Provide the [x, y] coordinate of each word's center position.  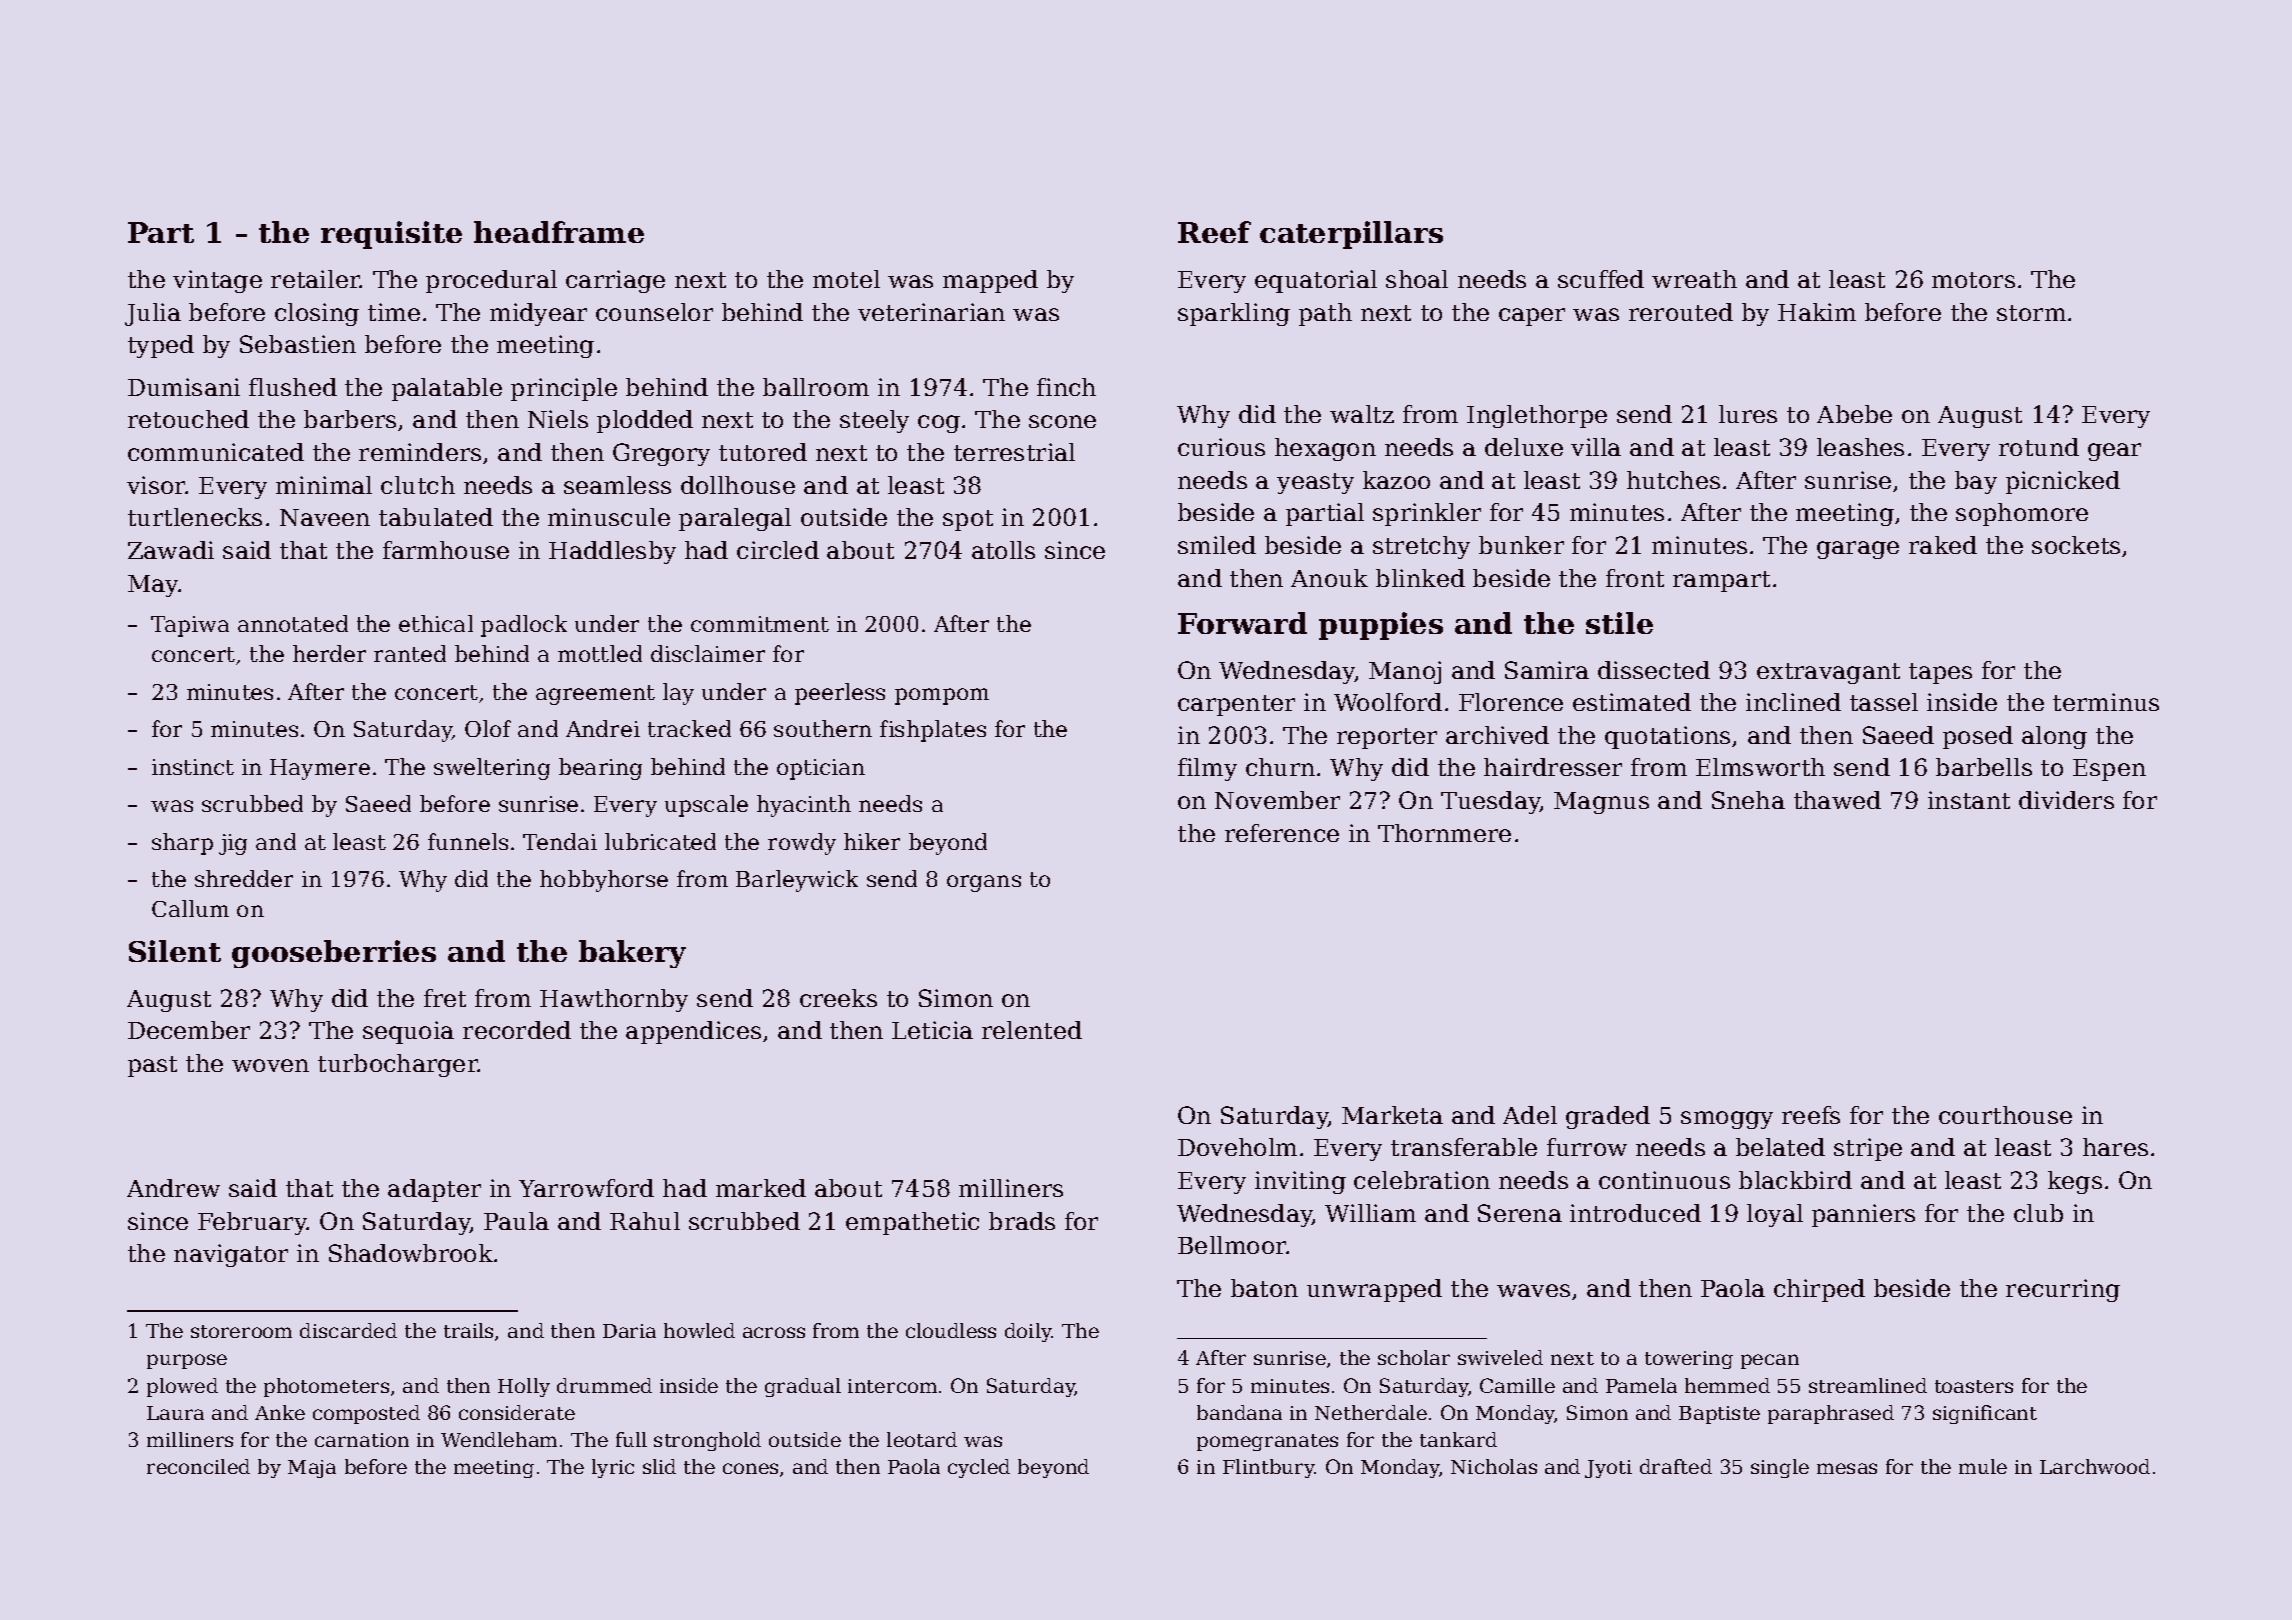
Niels [558, 419]
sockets [2076, 545]
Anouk [1329, 578]
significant [1985, 1414]
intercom [892, 1386]
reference [1282, 833]
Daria [629, 1331]
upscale [706, 806]
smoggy [1727, 1120]
